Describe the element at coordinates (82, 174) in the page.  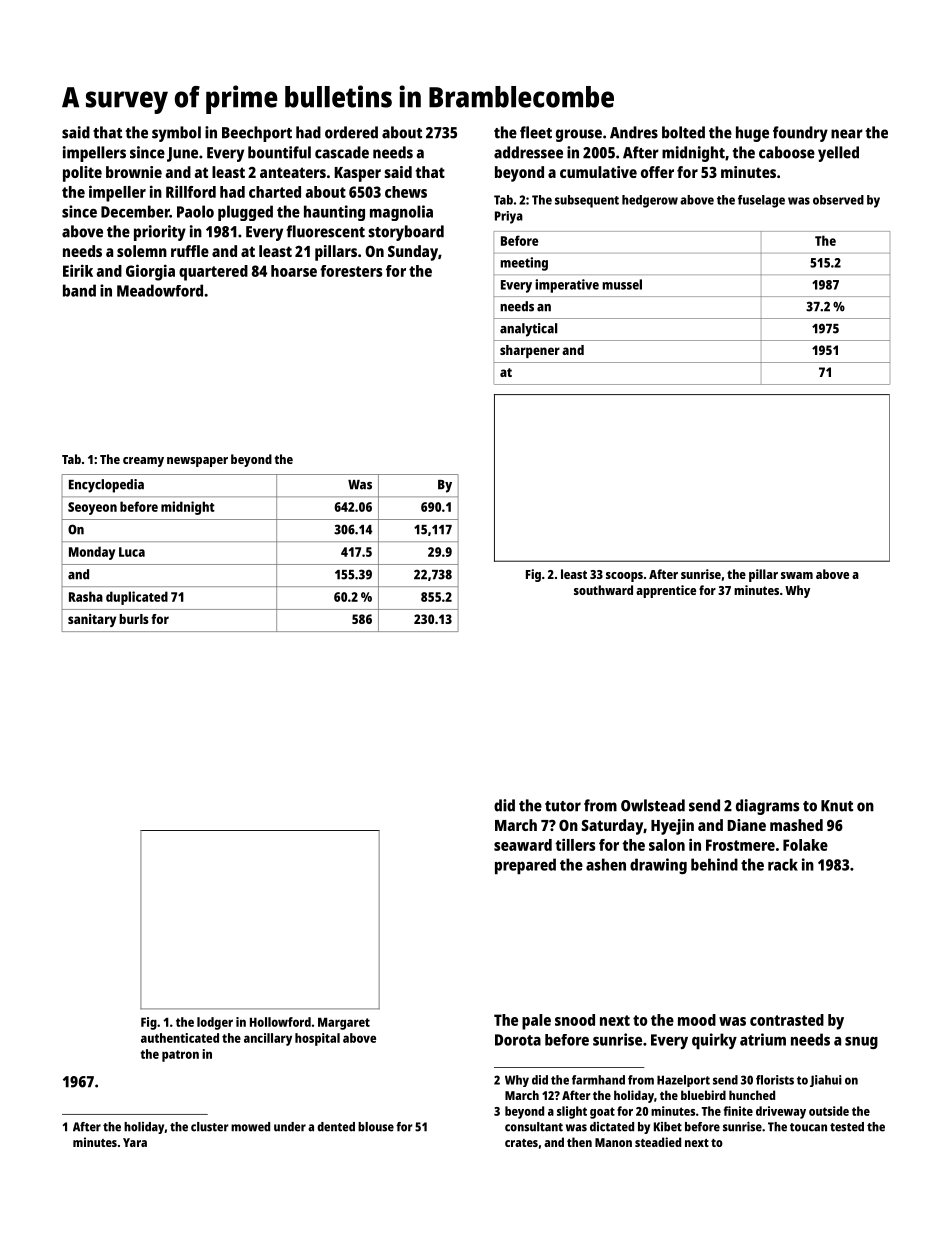
I see `polite` at that location.
